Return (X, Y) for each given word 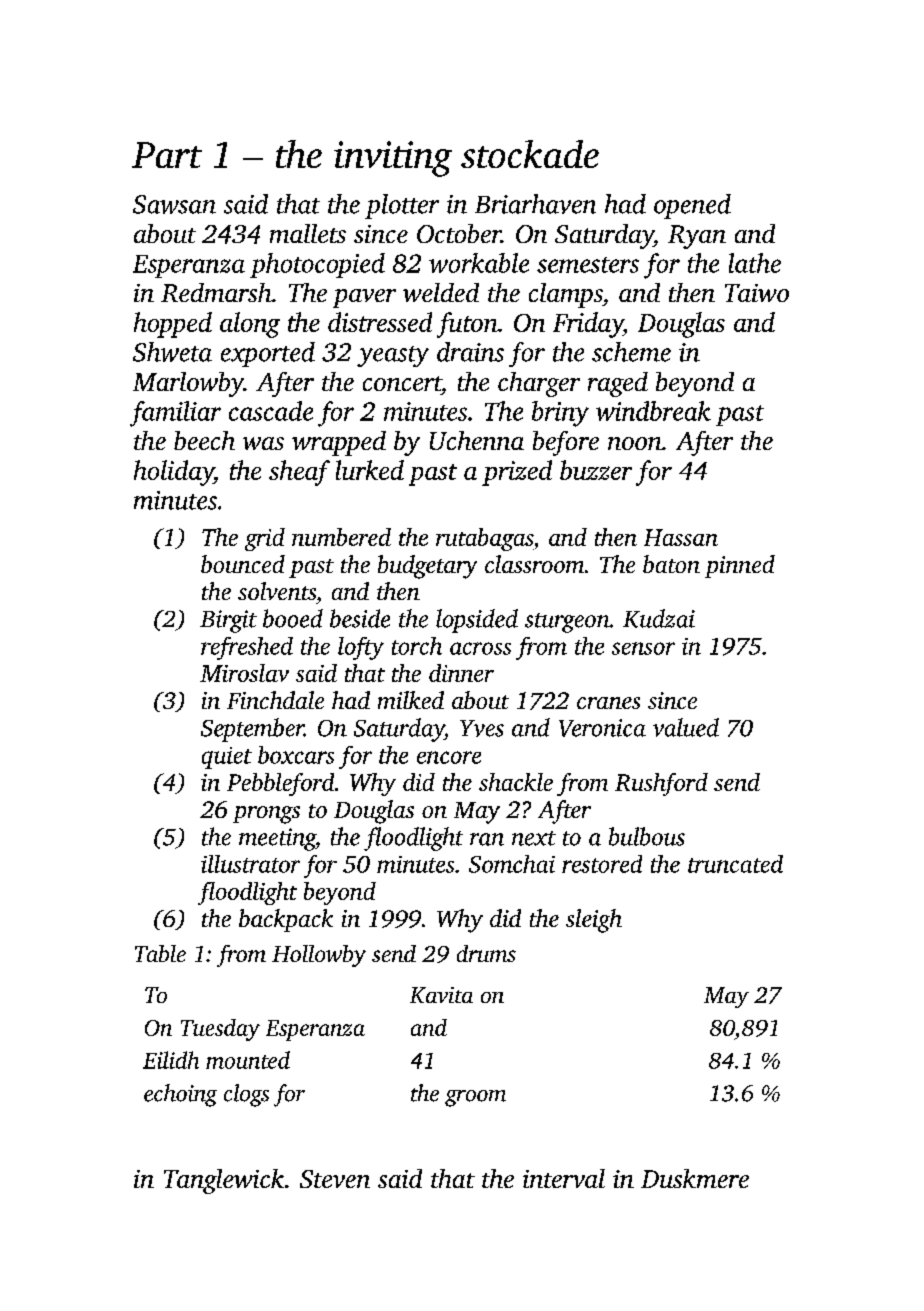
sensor (643, 648)
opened (692, 206)
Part (167, 155)
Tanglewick (224, 1181)
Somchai (512, 864)
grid (265, 539)
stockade (530, 154)
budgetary (427, 567)
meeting (277, 839)
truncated (735, 864)
